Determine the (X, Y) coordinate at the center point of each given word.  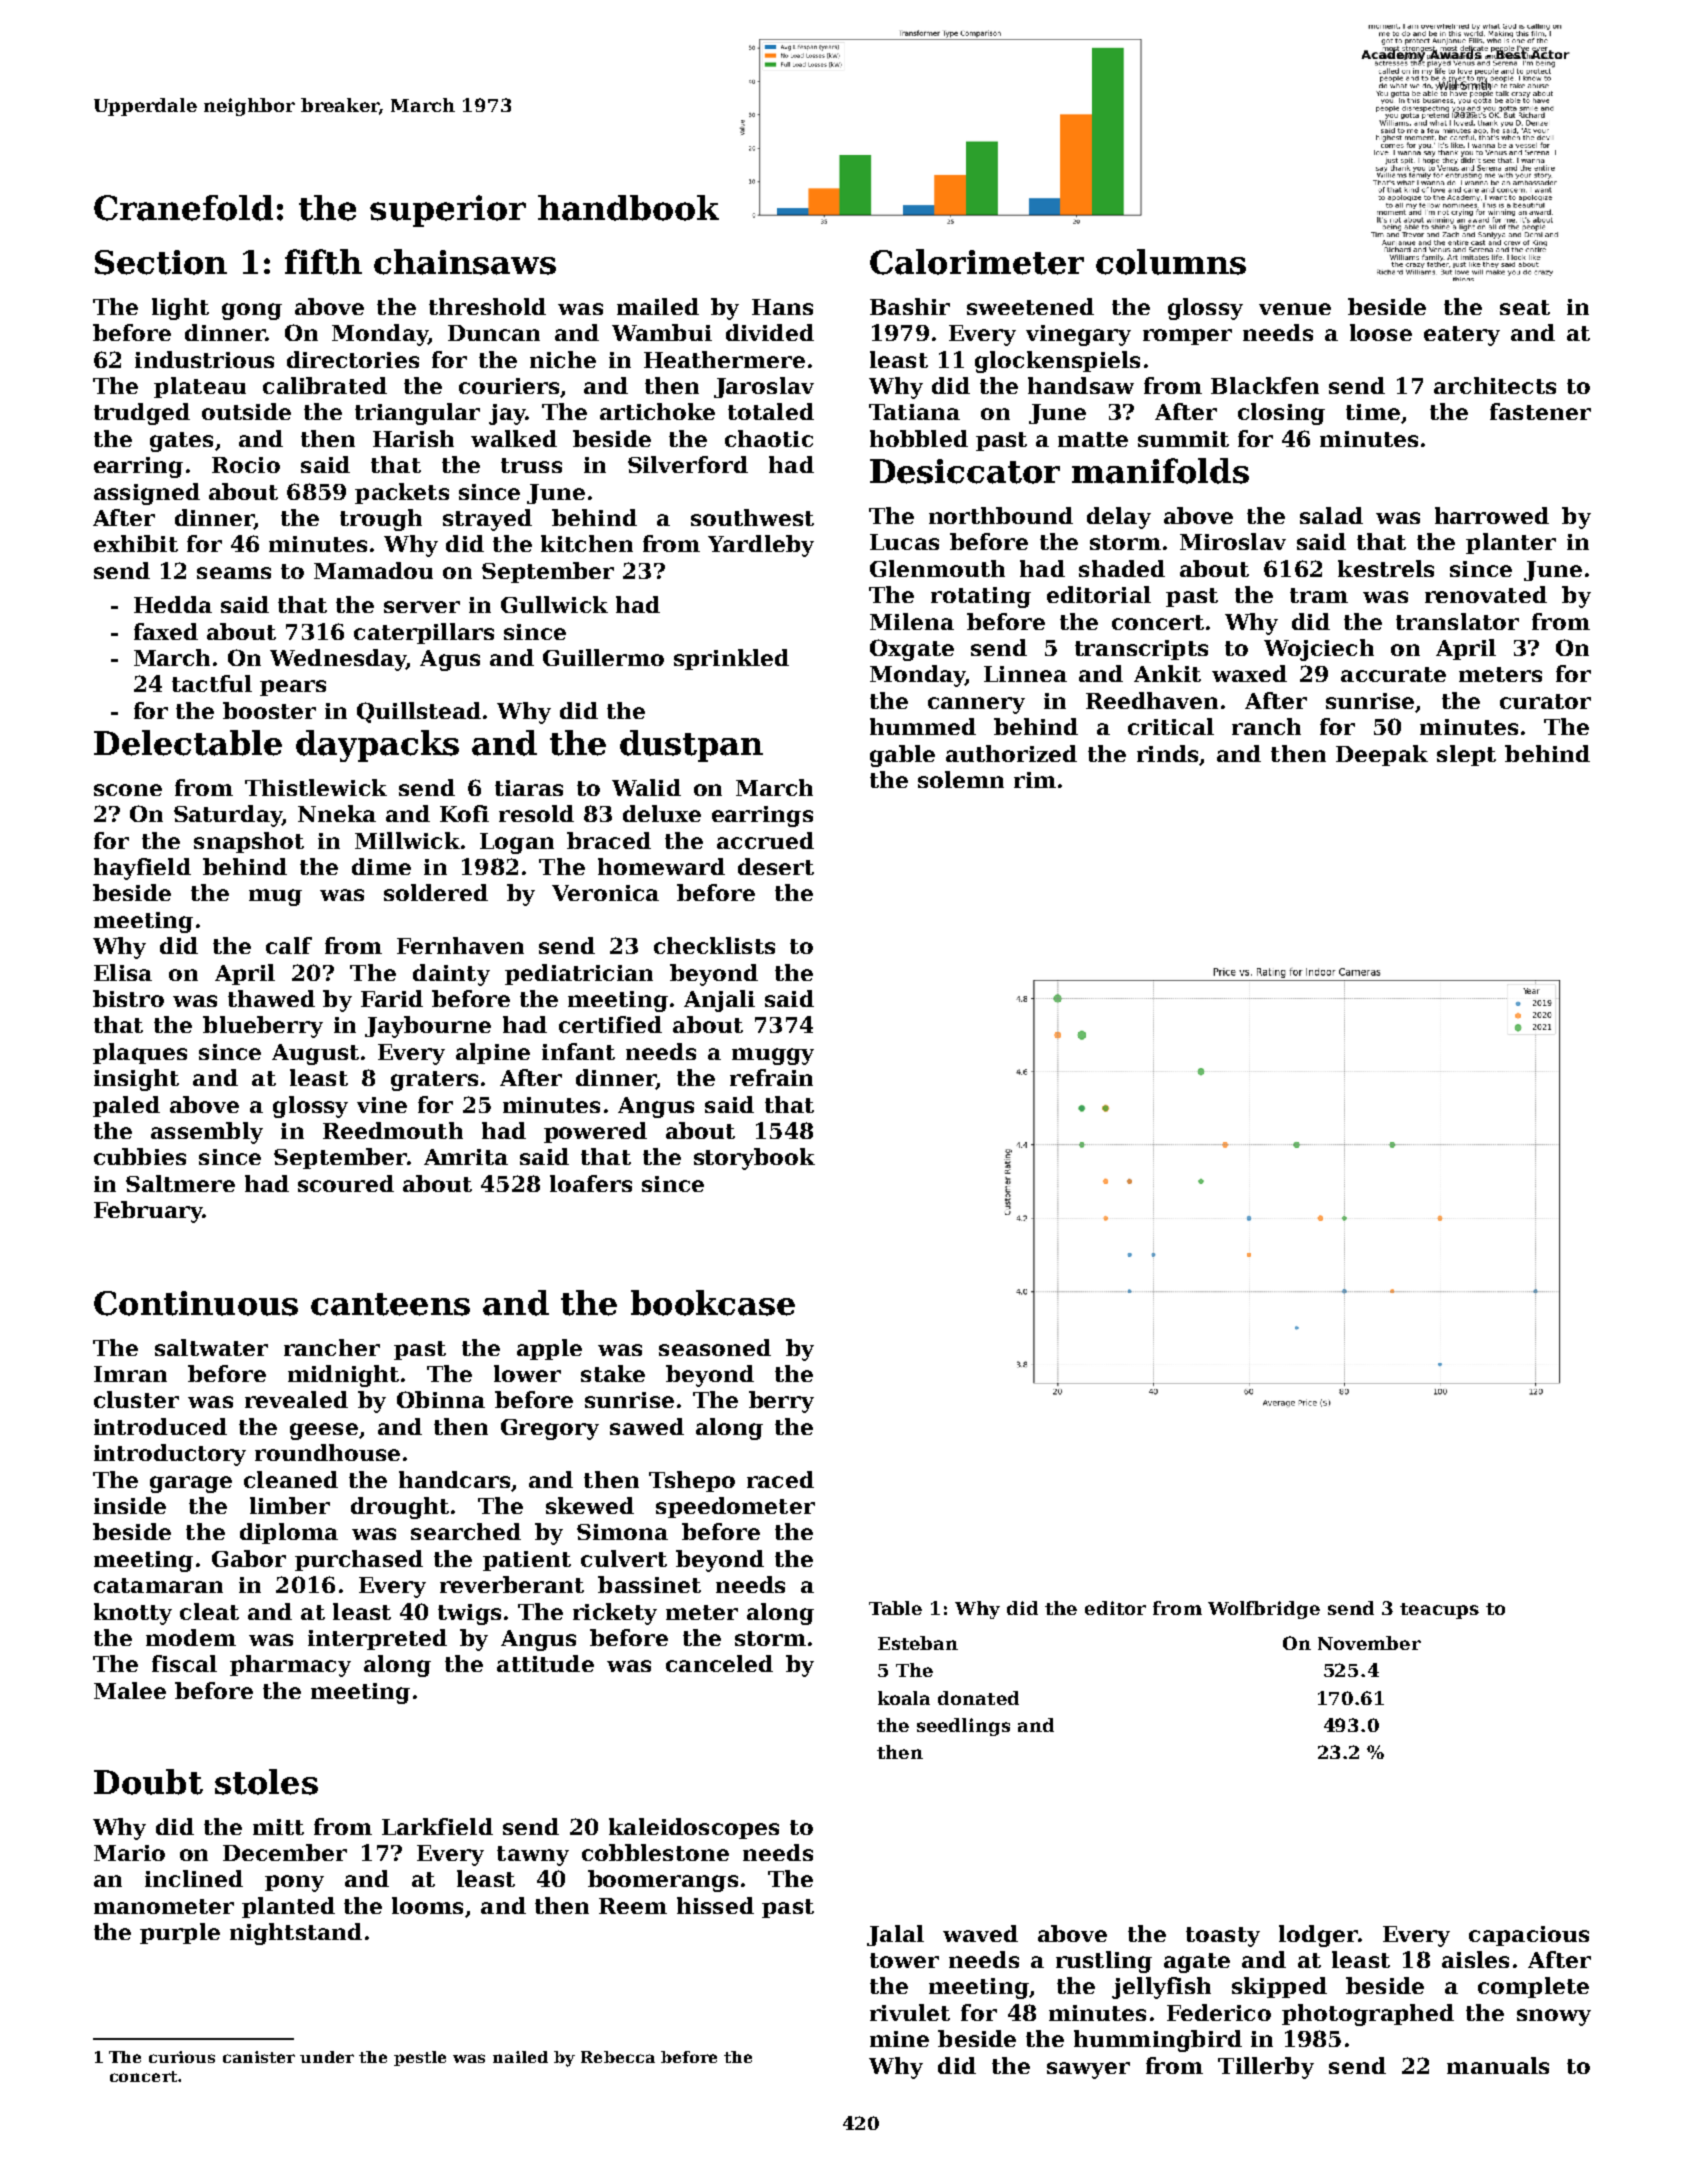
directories (353, 359)
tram (1319, 595)
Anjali (719, 1001)
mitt (278, 1827)
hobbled (919, 438)
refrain (771, 1077)
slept (1466, 755)
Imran (130, 1374)
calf (289, 945)
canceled (719, 1663)
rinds (1167, 753)
